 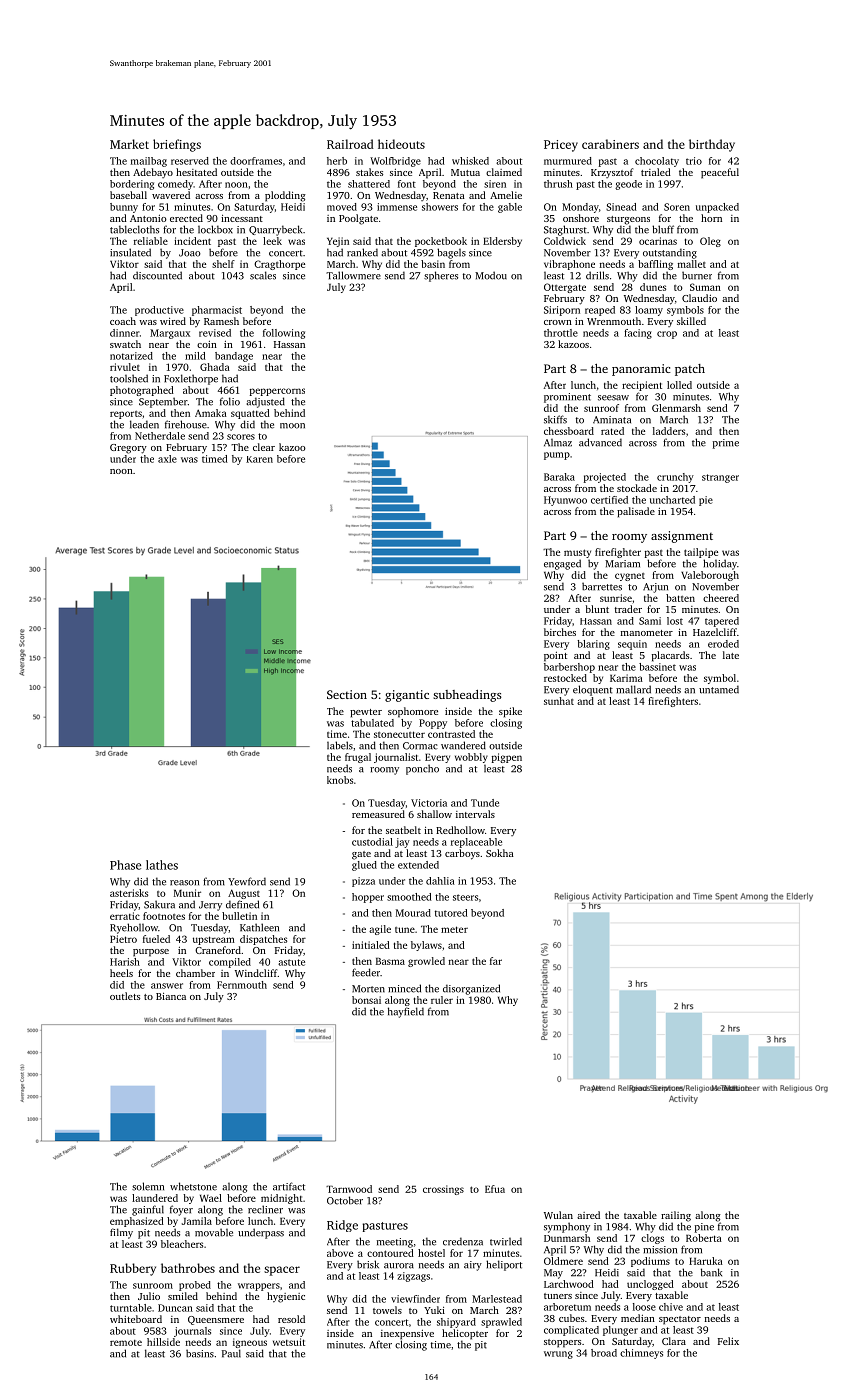 What do you see at coordinates (401, 144) in the page?
I see `hideouts` at bounding box center [401, 144].
